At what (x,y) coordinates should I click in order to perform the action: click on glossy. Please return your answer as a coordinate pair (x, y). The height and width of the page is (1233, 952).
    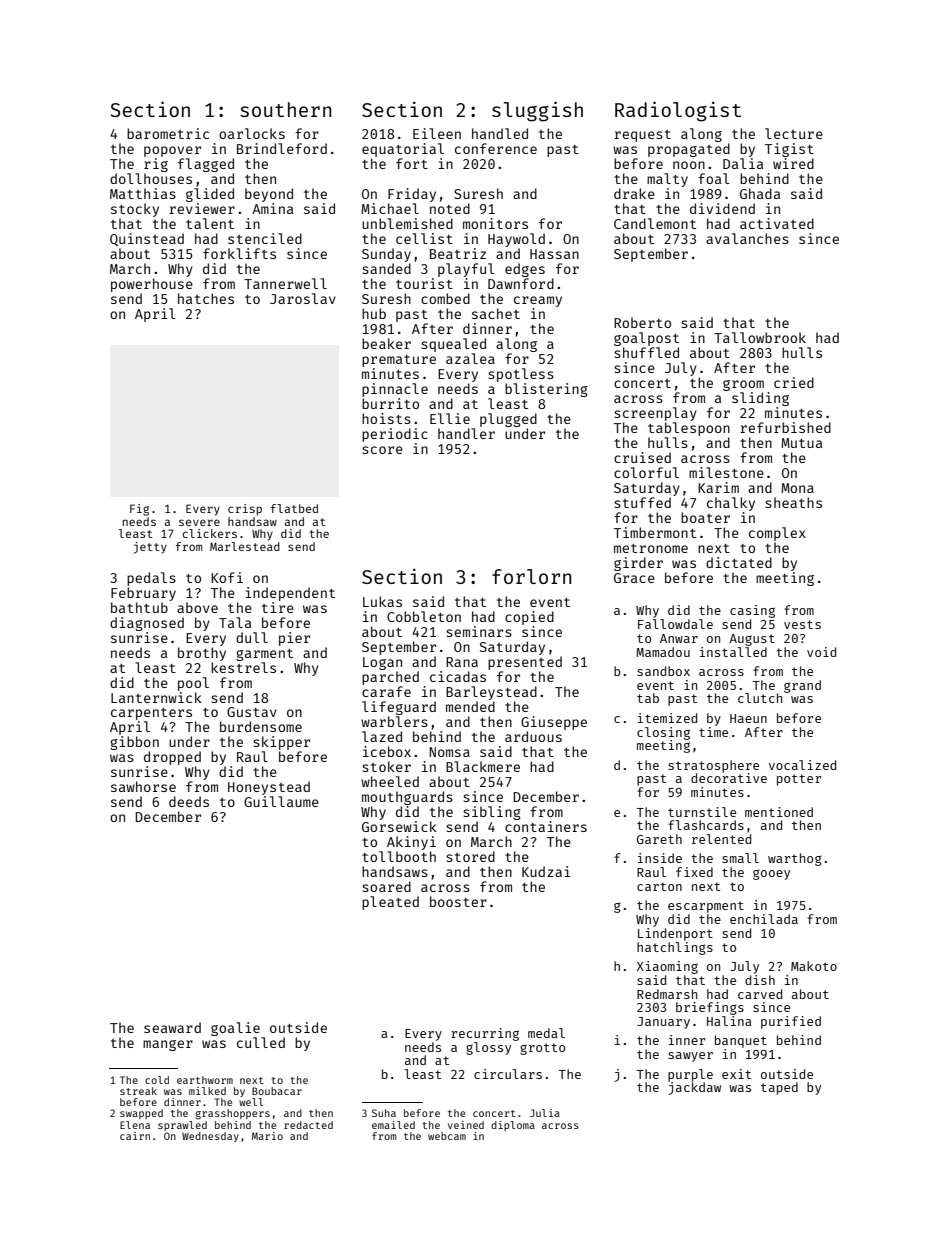
    Looking at the image, I should click on (488, 1048).
